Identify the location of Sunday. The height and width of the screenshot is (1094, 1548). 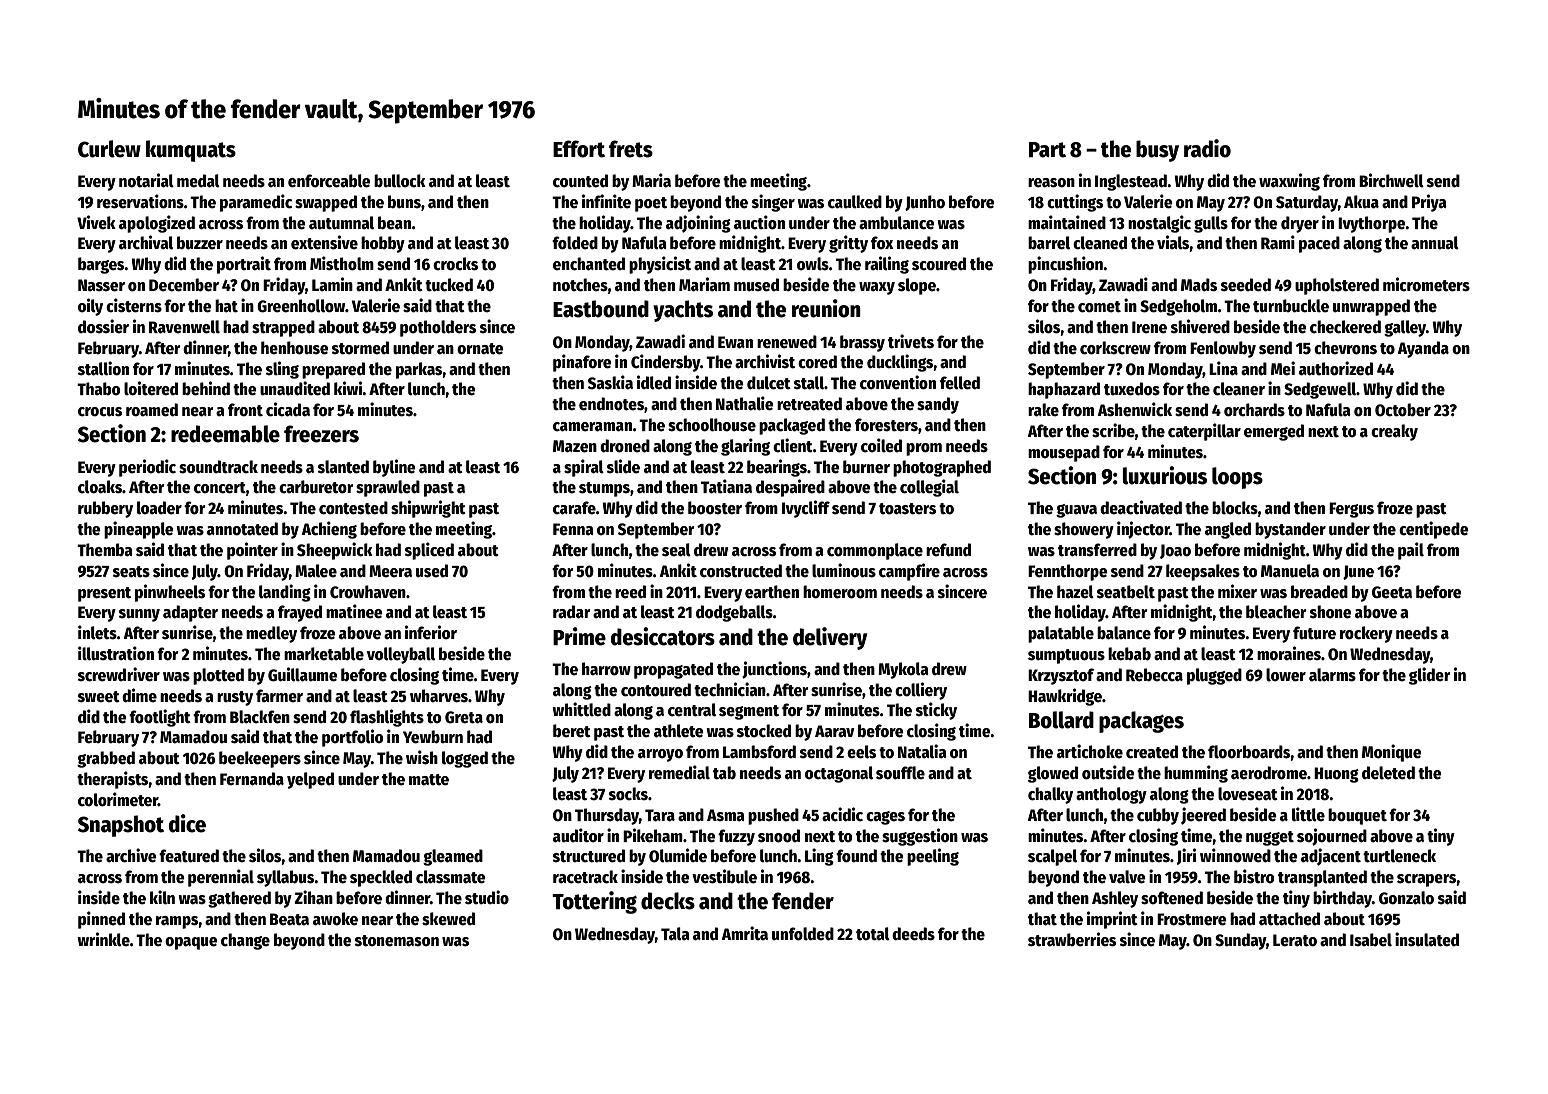
(1241, 941).
